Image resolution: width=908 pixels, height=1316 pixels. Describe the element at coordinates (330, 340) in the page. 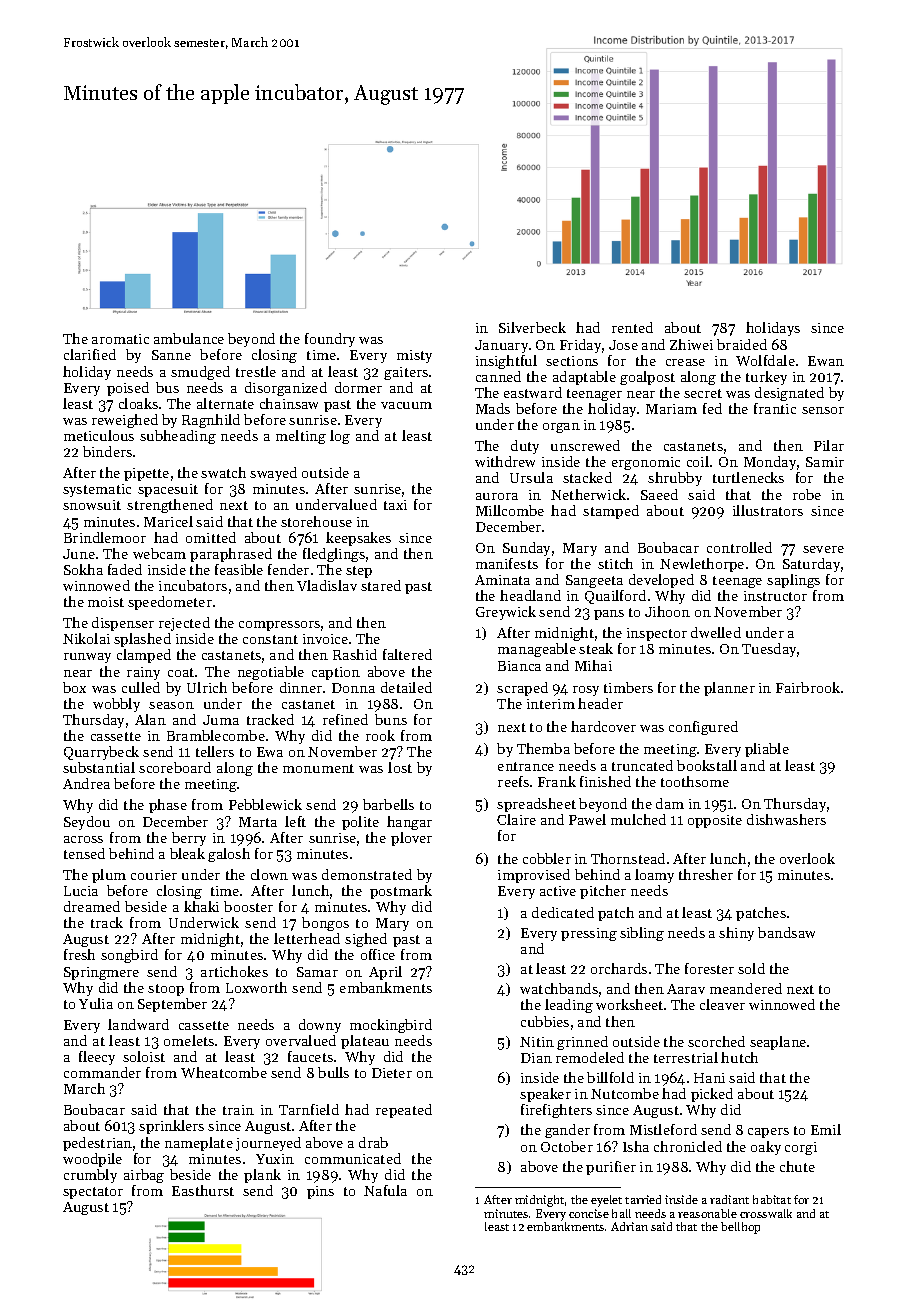

I see `foundry` at that location.
